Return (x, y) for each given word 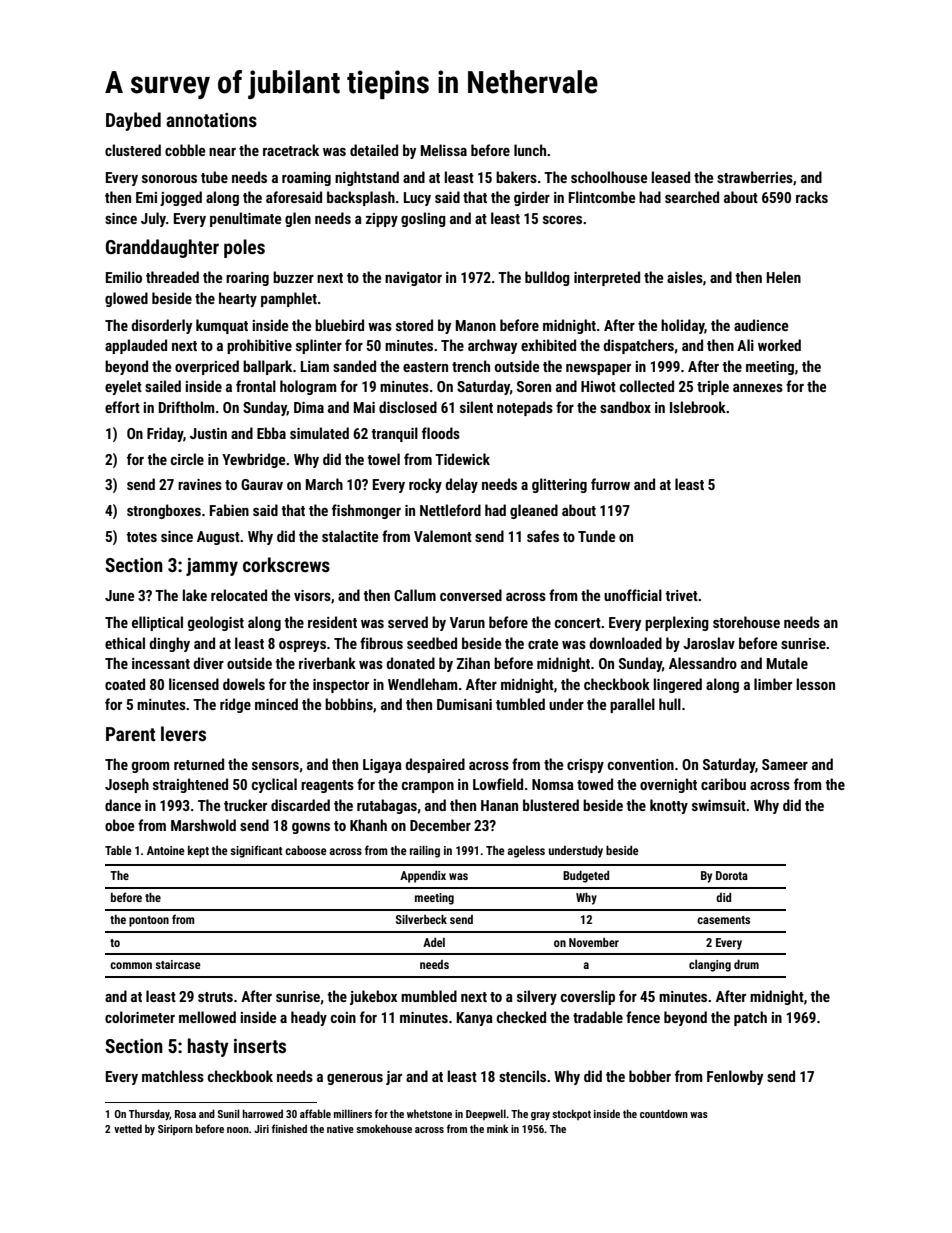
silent (476, 407)
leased (671, 177)
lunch (530, 150)
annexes (758, 388)
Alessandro (703, 663)
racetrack (291, 150)
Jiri (261, 1129)
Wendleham (422, 684)
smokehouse (384, 1128)
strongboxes (164, 511)
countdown (664, 1113)
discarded (300, 805)
